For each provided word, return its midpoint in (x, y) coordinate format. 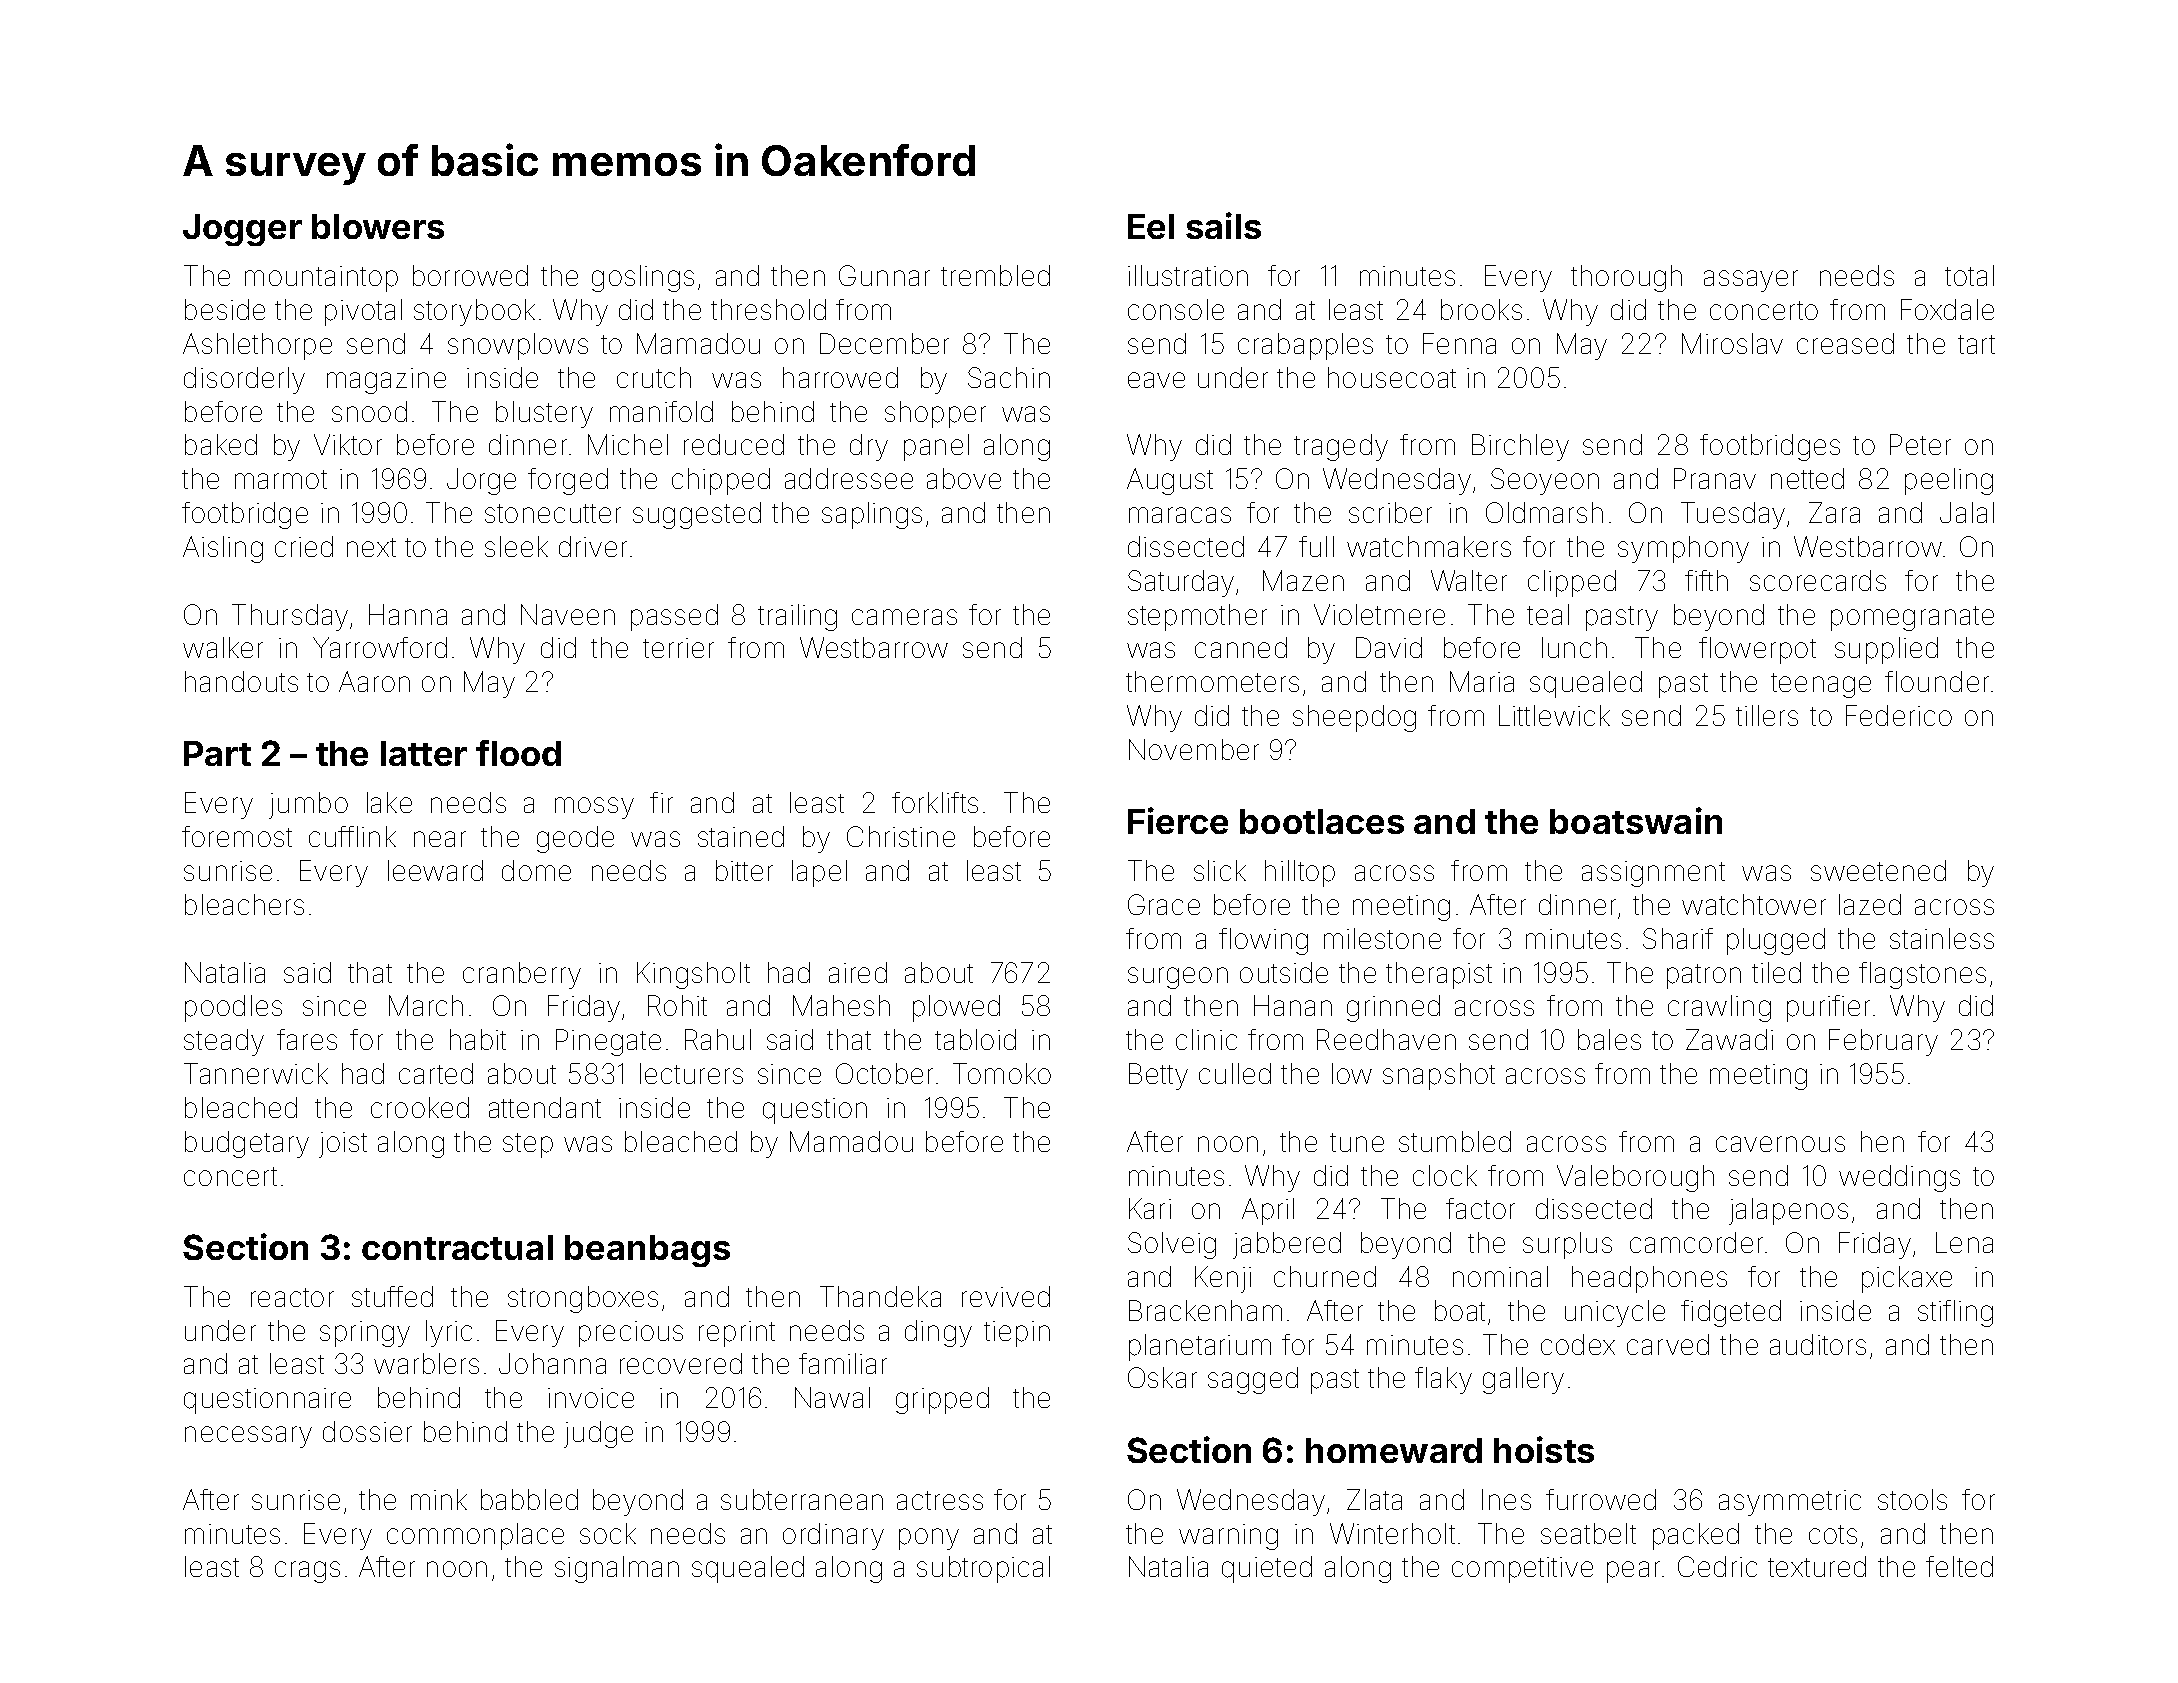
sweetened (1878, 870)
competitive (1522, 1570)
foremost (237, 836)
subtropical (983, 1569)
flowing (1263, 941)
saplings (872, 515)
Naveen (568, 614)
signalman (617, 1569)
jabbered (1287, 1245)
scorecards (1818, 580)
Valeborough (1635, 1178)
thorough (1626, 278)
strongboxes (583, 1299)
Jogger (242, 230)
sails (1223, 225)
